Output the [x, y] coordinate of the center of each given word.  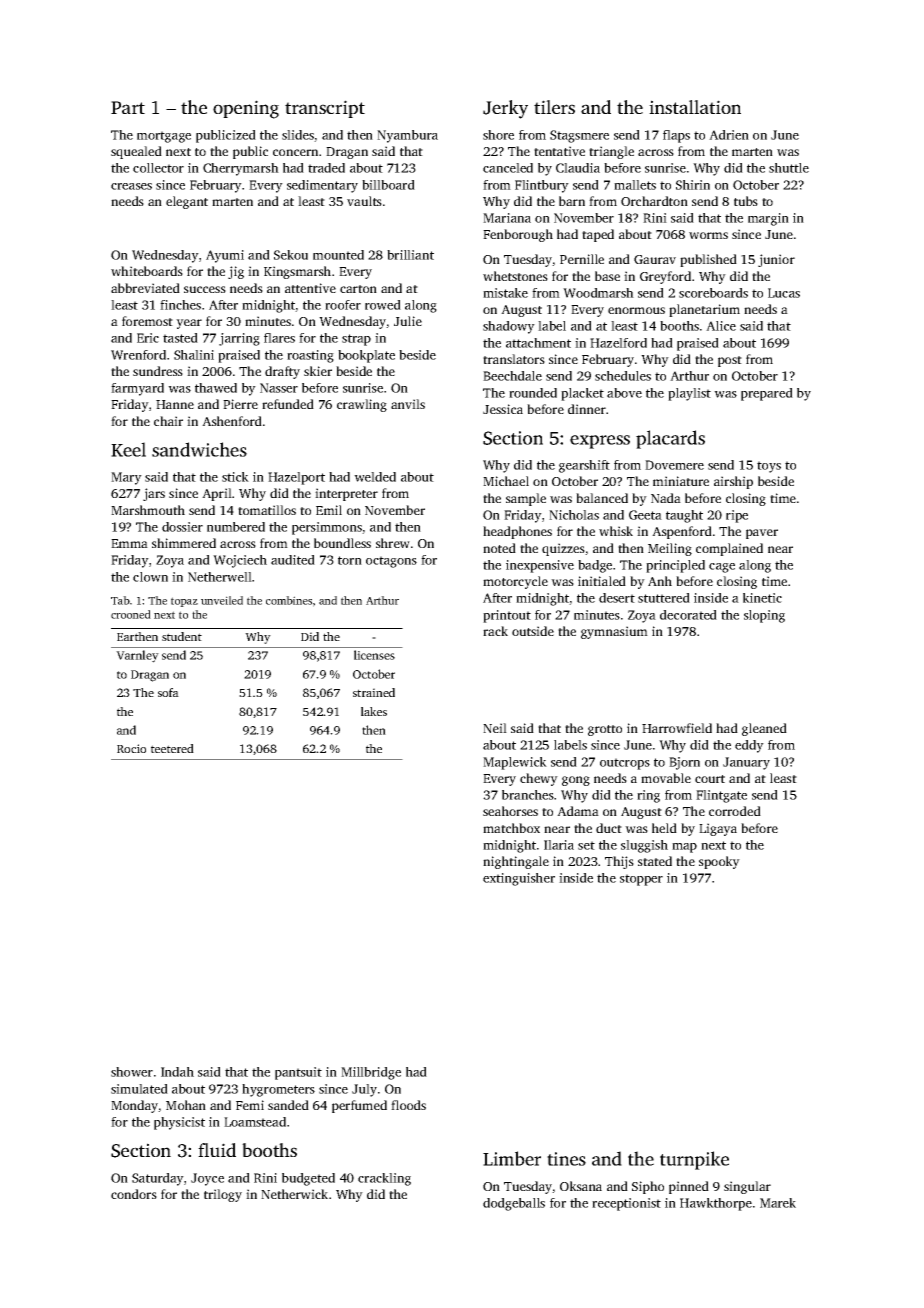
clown [150, 577]
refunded [288, 404]
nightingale [516, 862]
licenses [374, 655]
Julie [408, 321]
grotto [605, 730]
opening [246, 109]
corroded [735, 811]
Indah [177, 1072]
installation [695, 107]
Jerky [505, 109]
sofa [168, 692]
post [730, 361]
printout [507, 616]
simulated [139, 1089]
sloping [764, 616]
